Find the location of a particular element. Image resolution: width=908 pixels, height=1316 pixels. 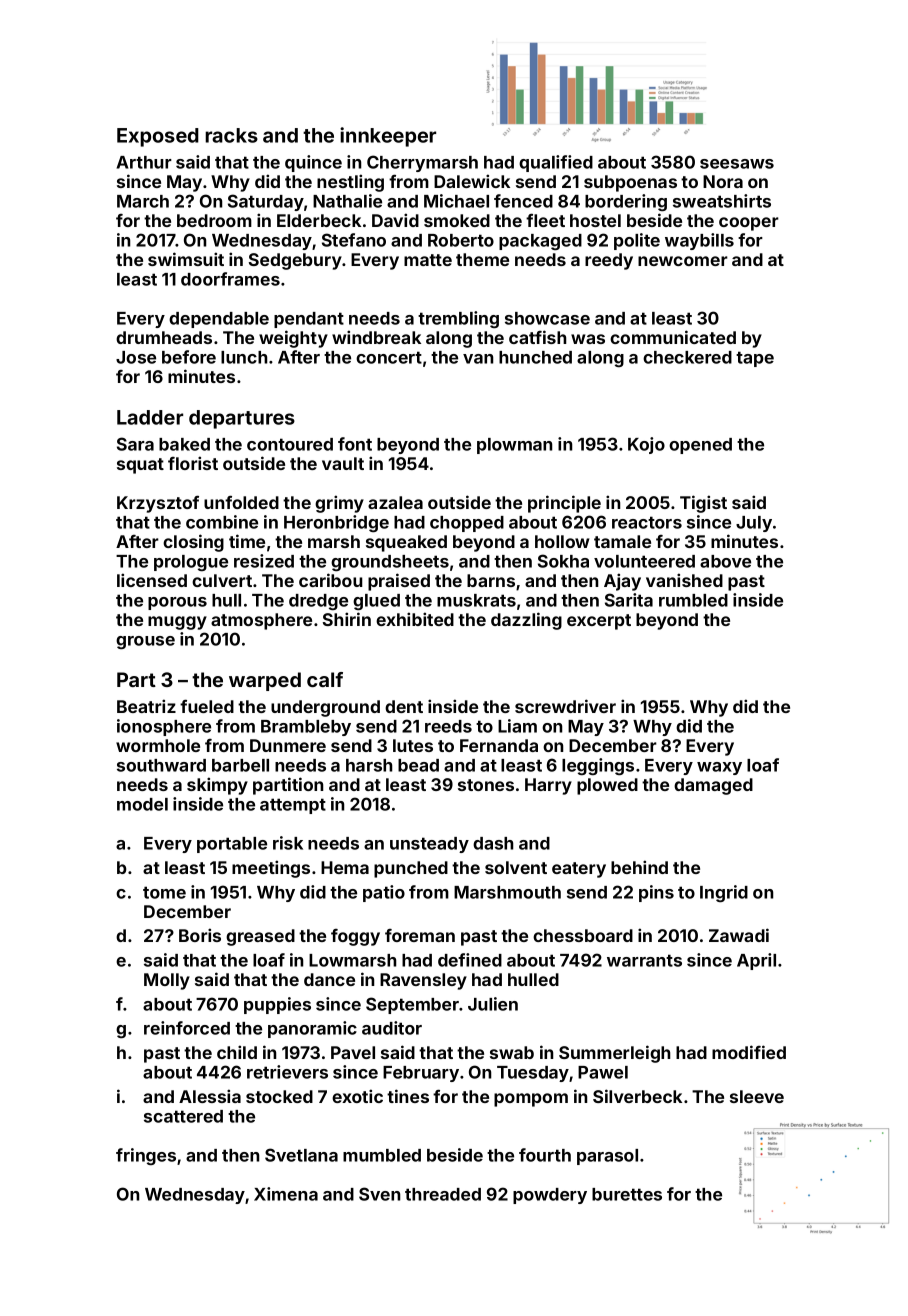

dredge is located at coordinates (318, 602).
